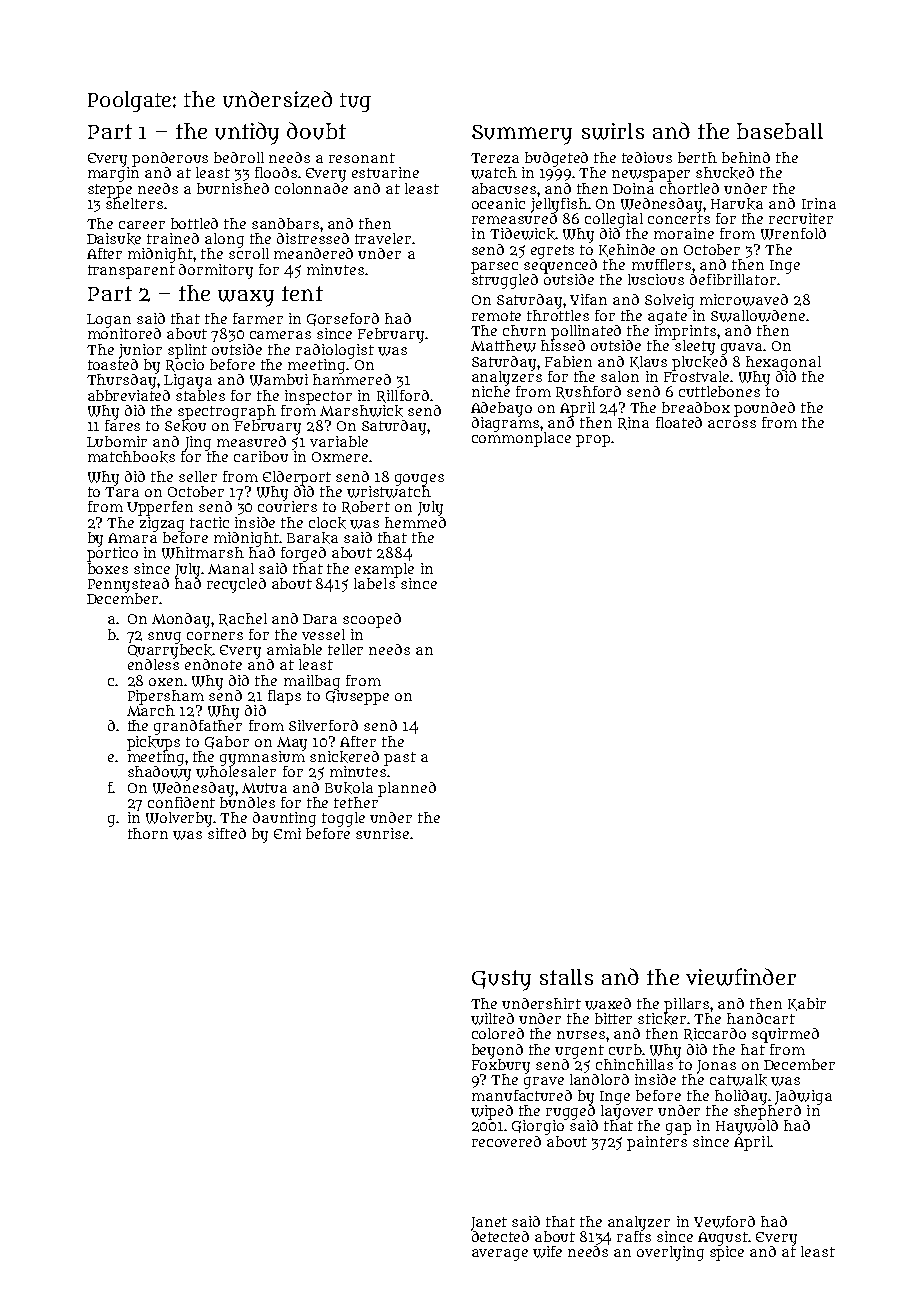 This image has height=1308, width=924. I want to click on jellyfish, so click(559, 205).
